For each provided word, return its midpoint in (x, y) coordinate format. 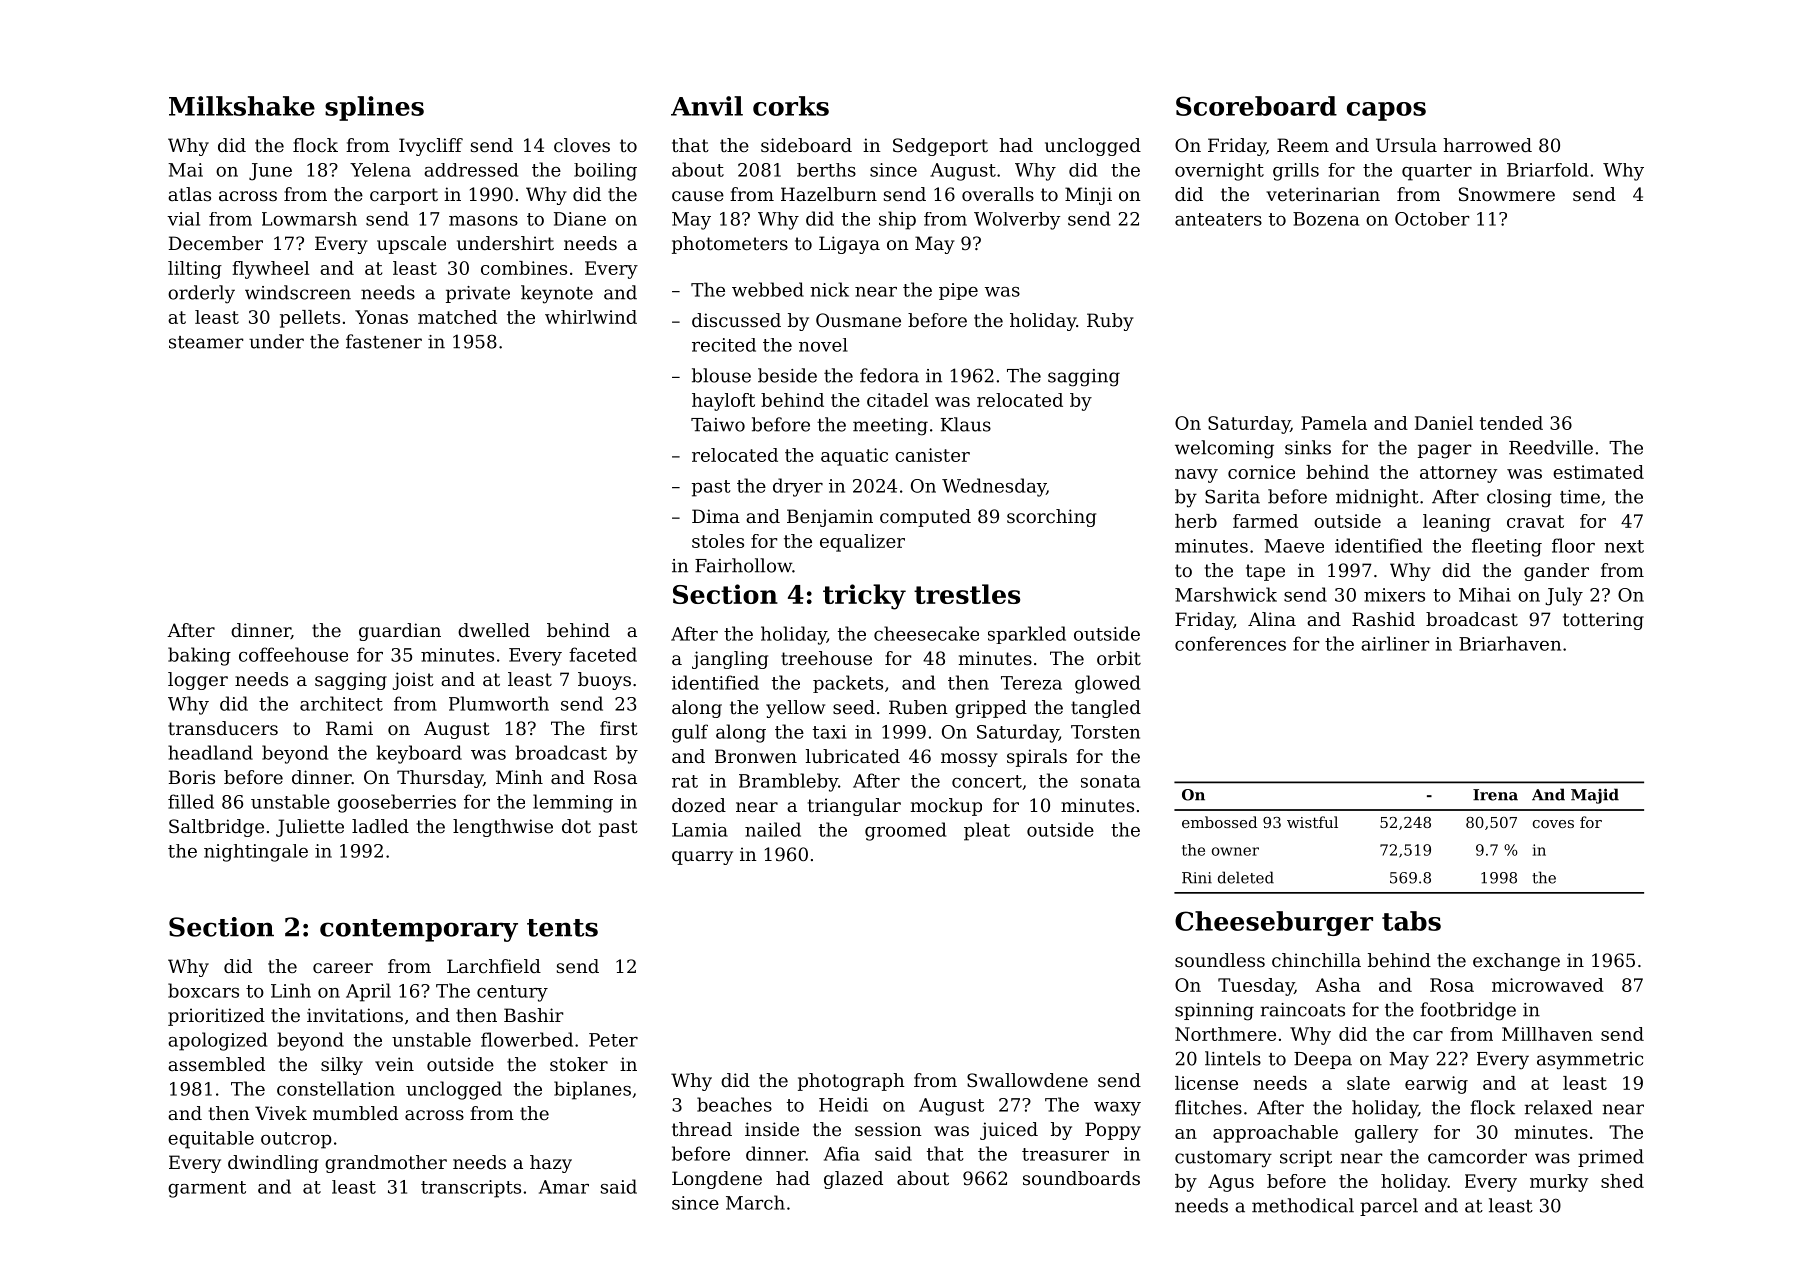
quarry (702, 858)
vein (394, 1064)
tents (562, 928)
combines (524, 268)
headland (210, 752)
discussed (736, 320)
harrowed (1487, 145)
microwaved (1548, 985)
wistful (1312, 822)
